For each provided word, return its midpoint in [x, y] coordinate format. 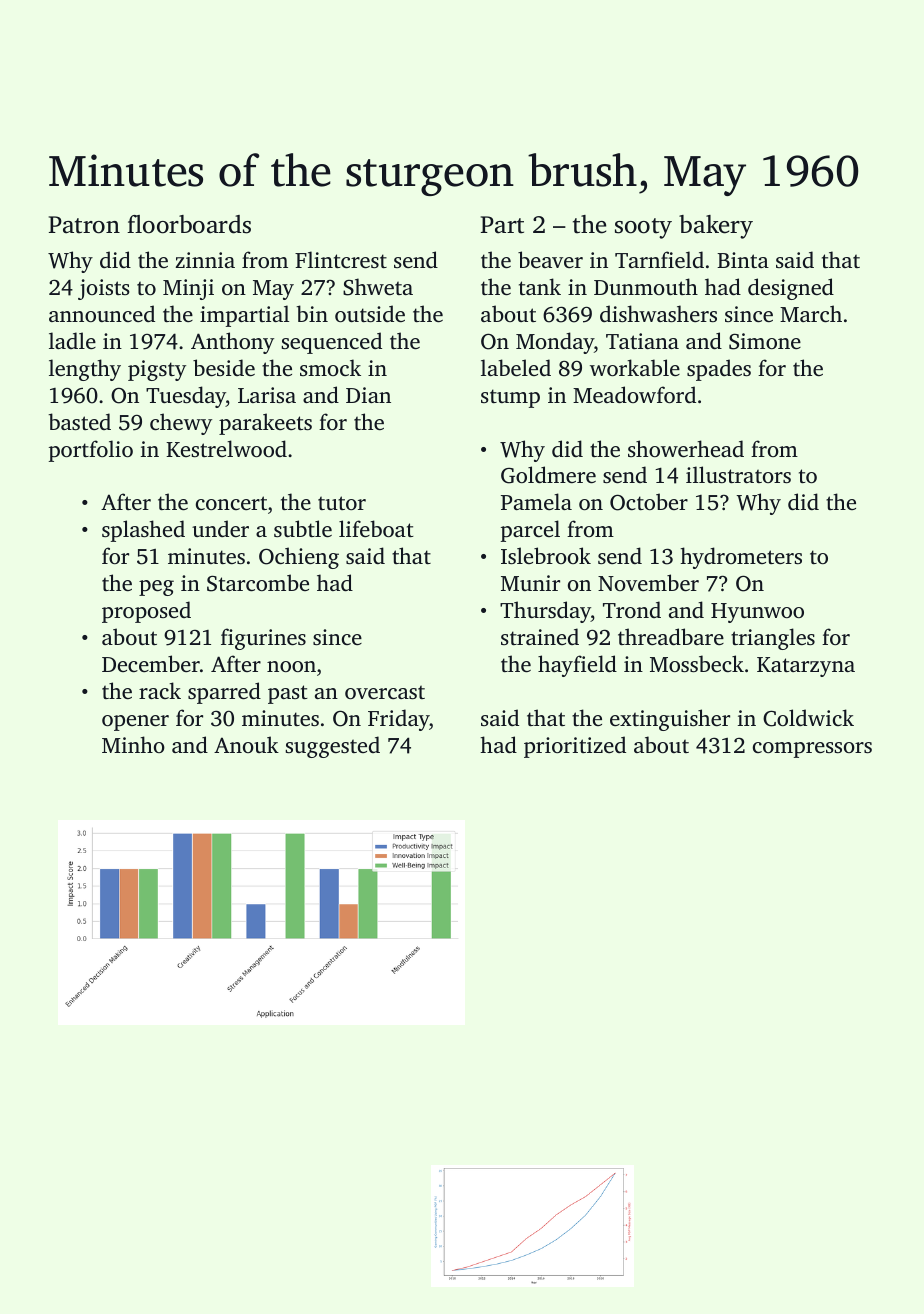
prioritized [575, 747]
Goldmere [548, 475]
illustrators [738, 474]
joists [104, 289]
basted [79, 421]
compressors [812, 750]
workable [635, 367]
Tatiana [642, 341]
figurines [263, 639]
